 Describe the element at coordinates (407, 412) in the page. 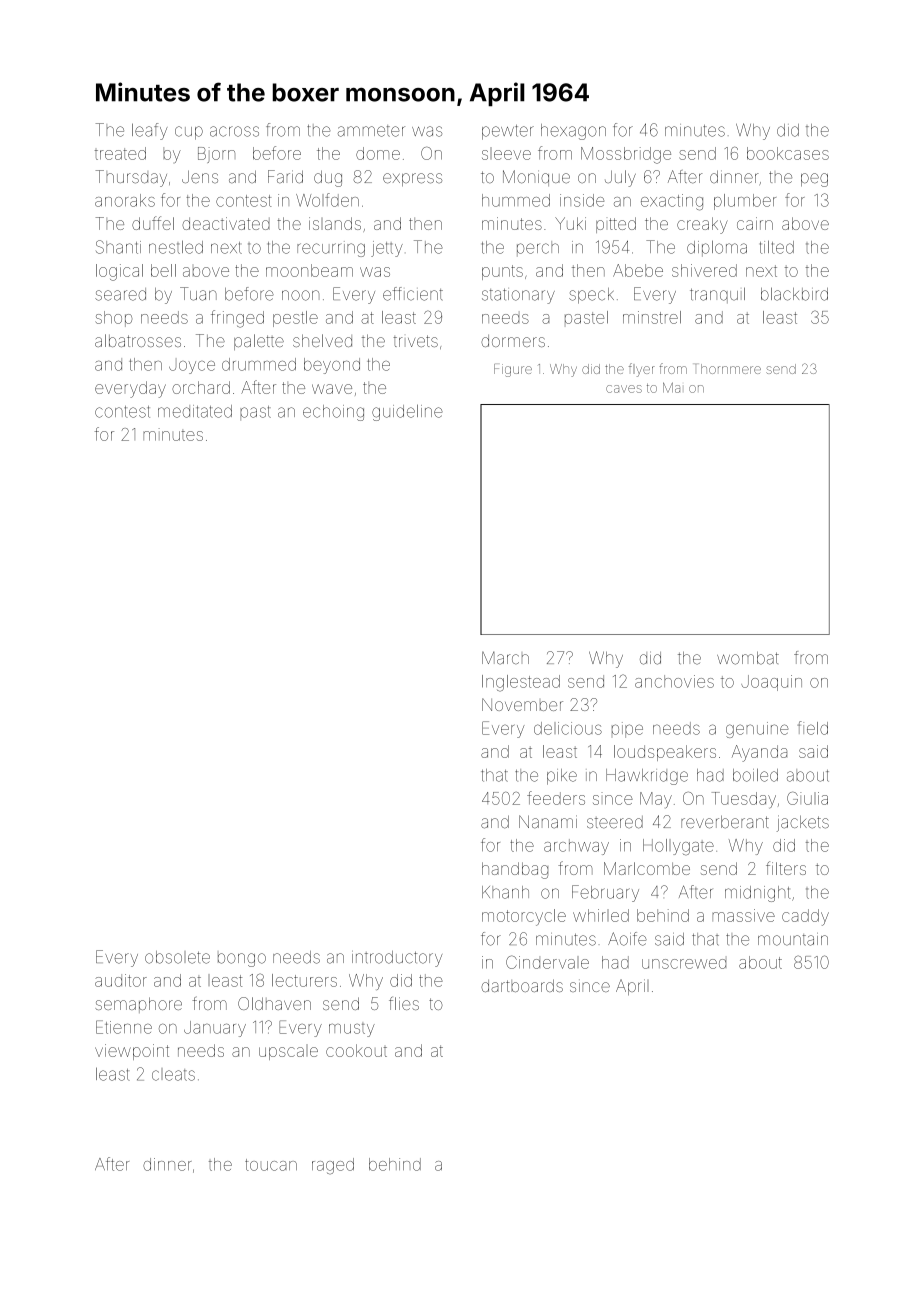

I see `guideline` at that location.
